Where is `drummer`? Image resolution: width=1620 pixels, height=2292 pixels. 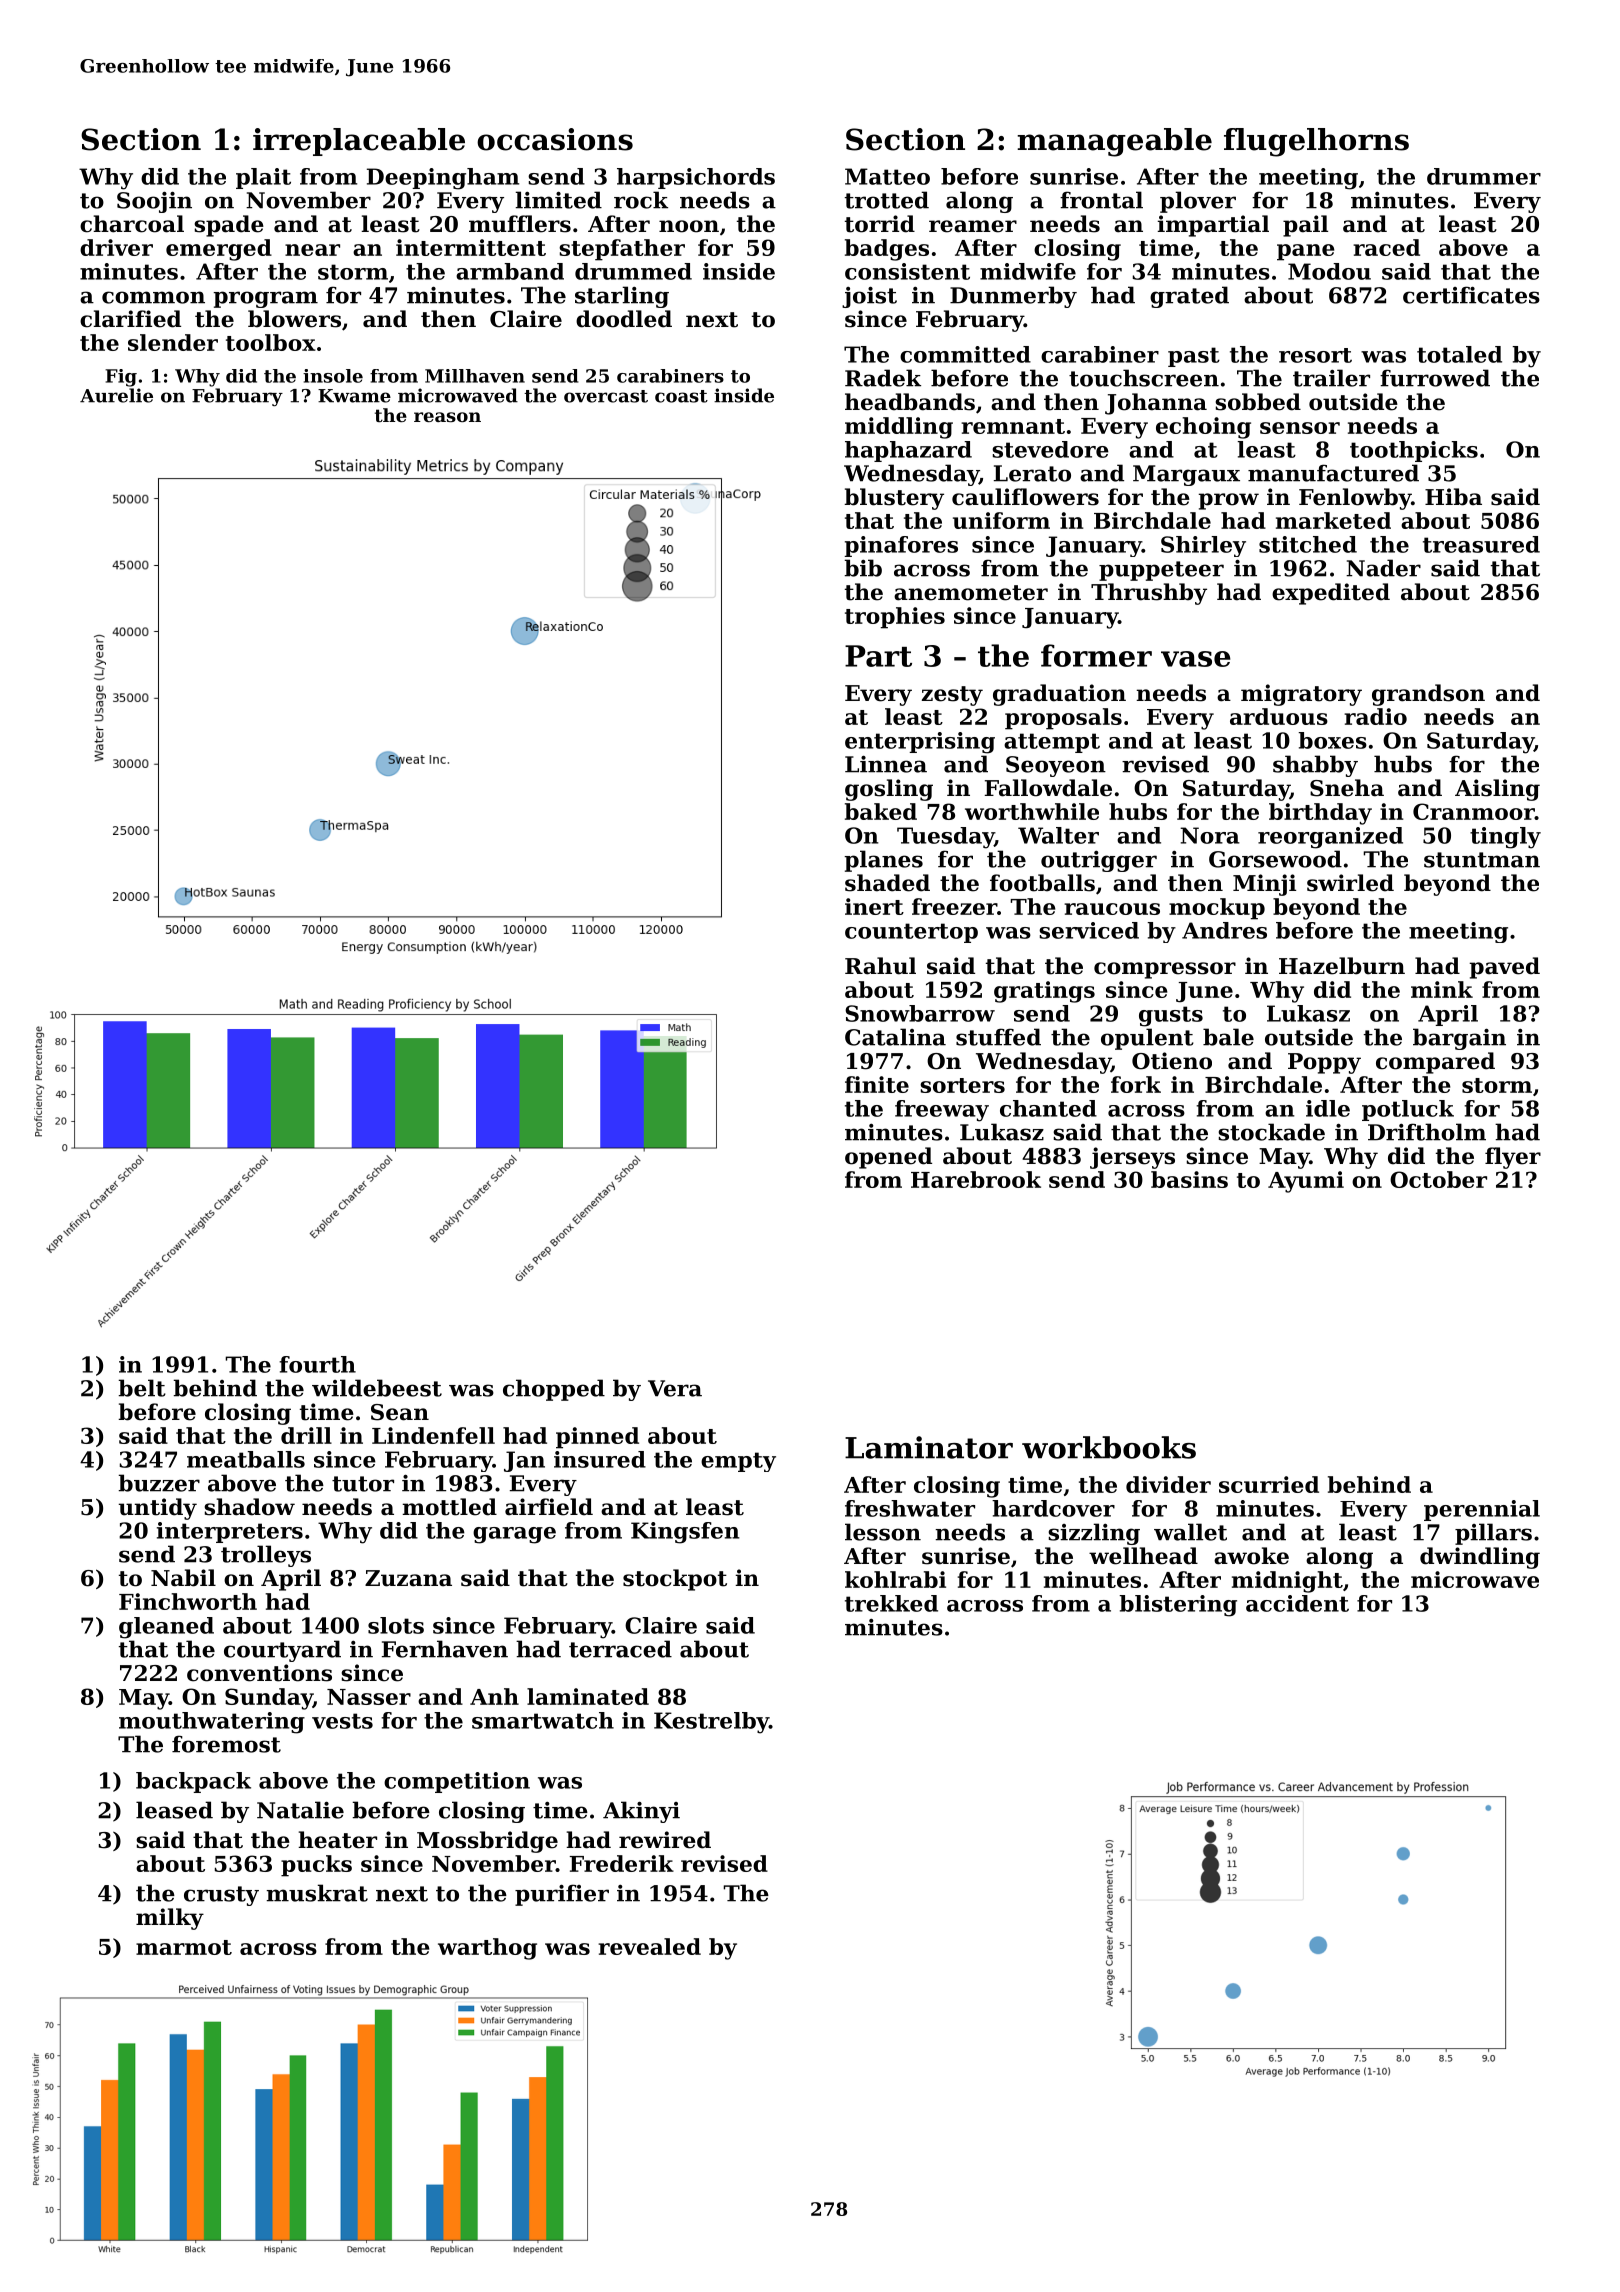
drummer is located at coordinates (1484, 176).
